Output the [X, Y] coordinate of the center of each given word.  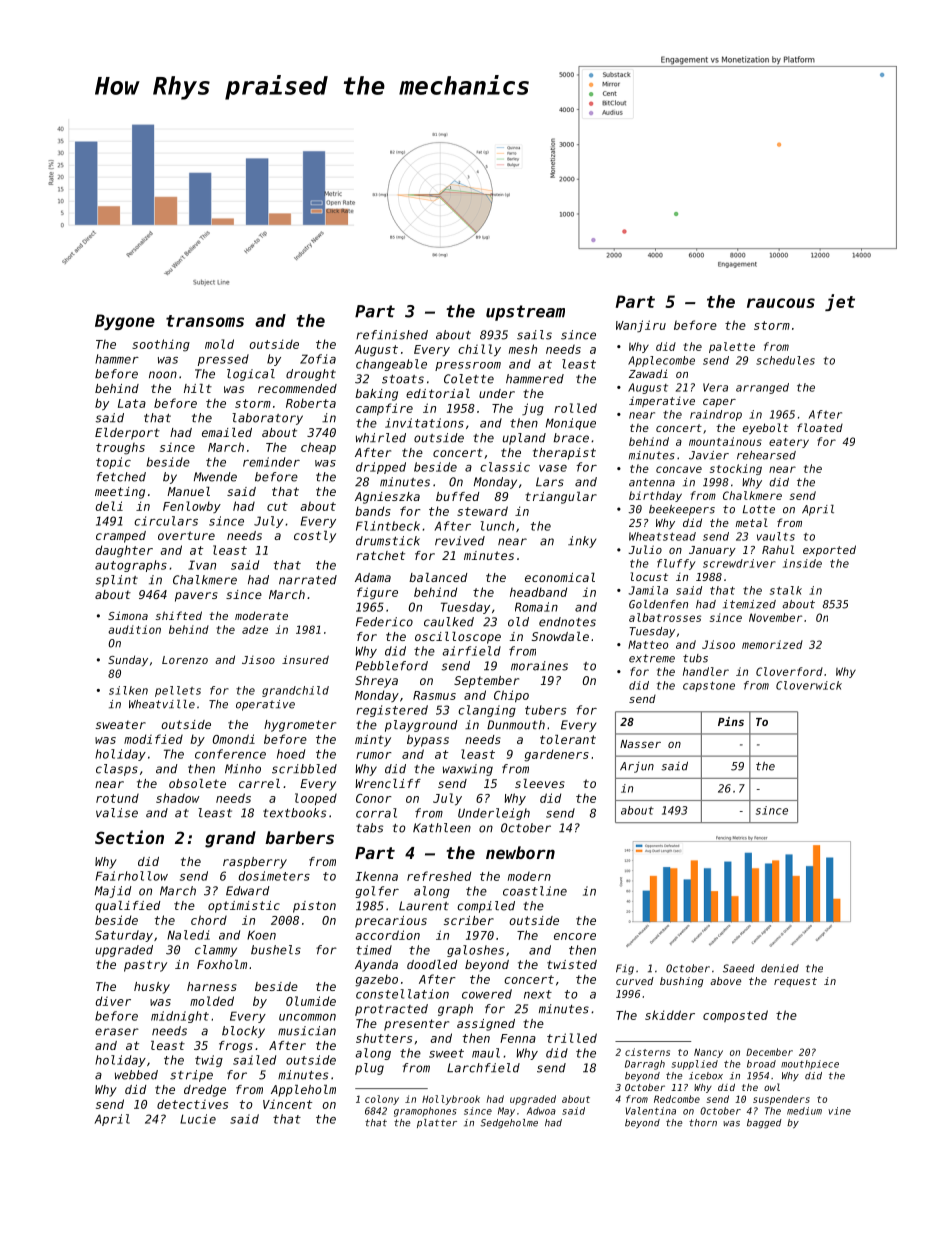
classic [505, 467]
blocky [243, 1032]
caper [719, 403]
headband [538, 592]
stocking [736, 469]
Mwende [215, 477]
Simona [128, 615]
